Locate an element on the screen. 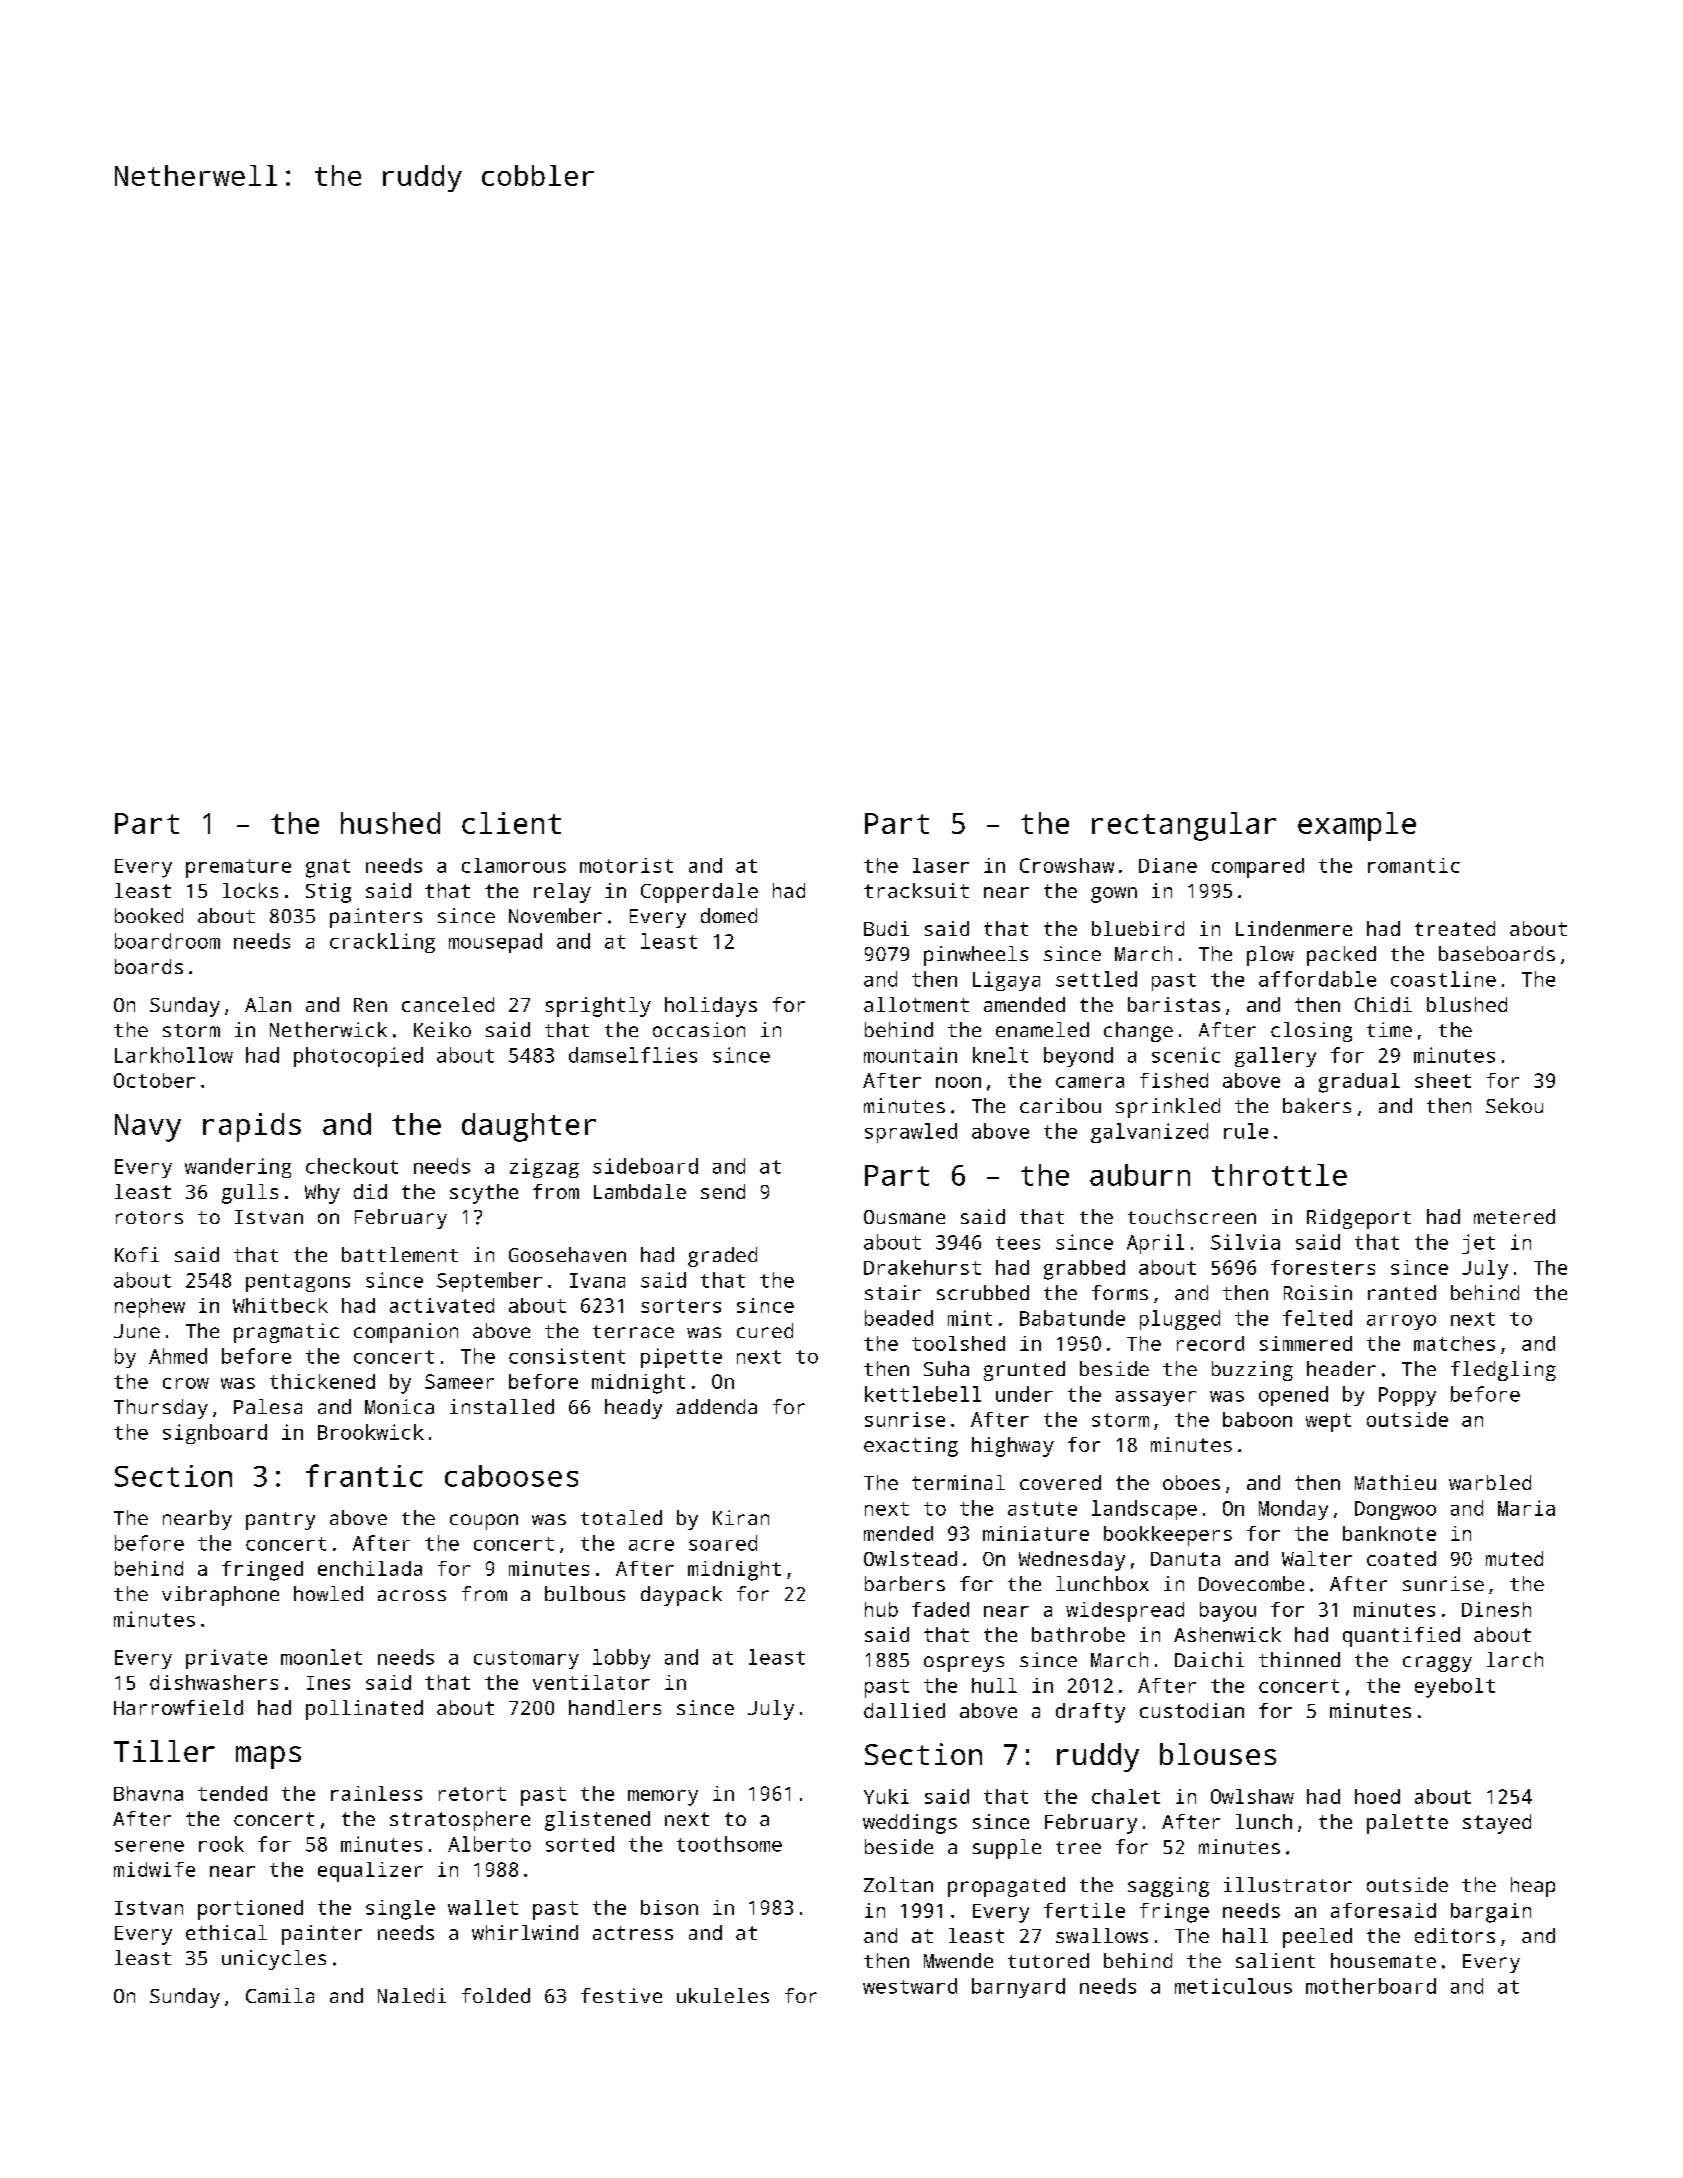  sorters is located at coordinates (681, 1306).
